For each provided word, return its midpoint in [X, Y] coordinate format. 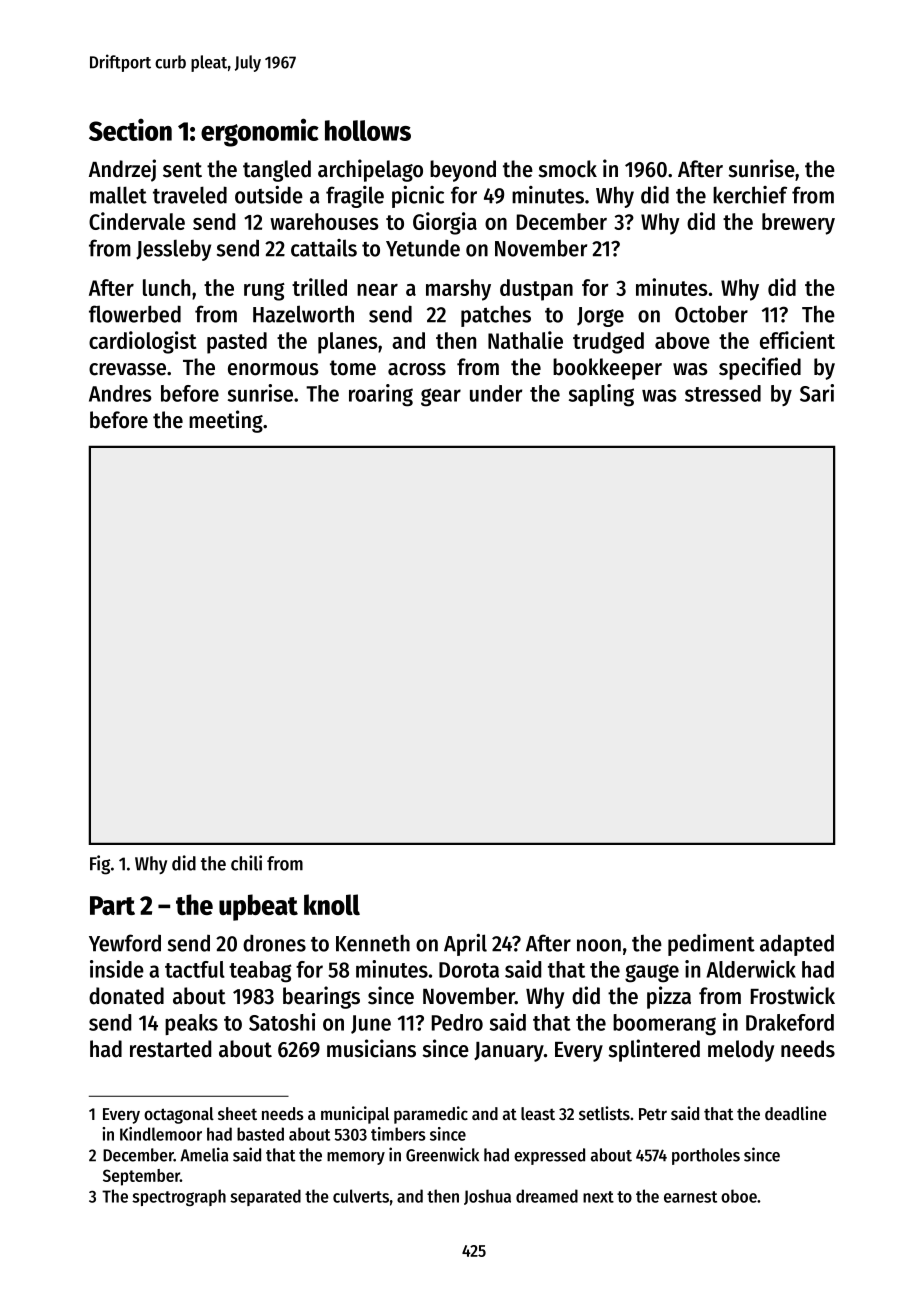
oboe [739, 1196]
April [465, 945]
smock [568, 169]
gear [441, 397]
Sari [817, 393]
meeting [226, 421]
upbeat [258, 907]
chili [246, 863]
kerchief [750, 195]
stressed [723, 393]
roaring [381, 395]
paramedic [431, 1115]
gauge [652, 973]
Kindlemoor [161, 1134]
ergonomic [260, 132]
